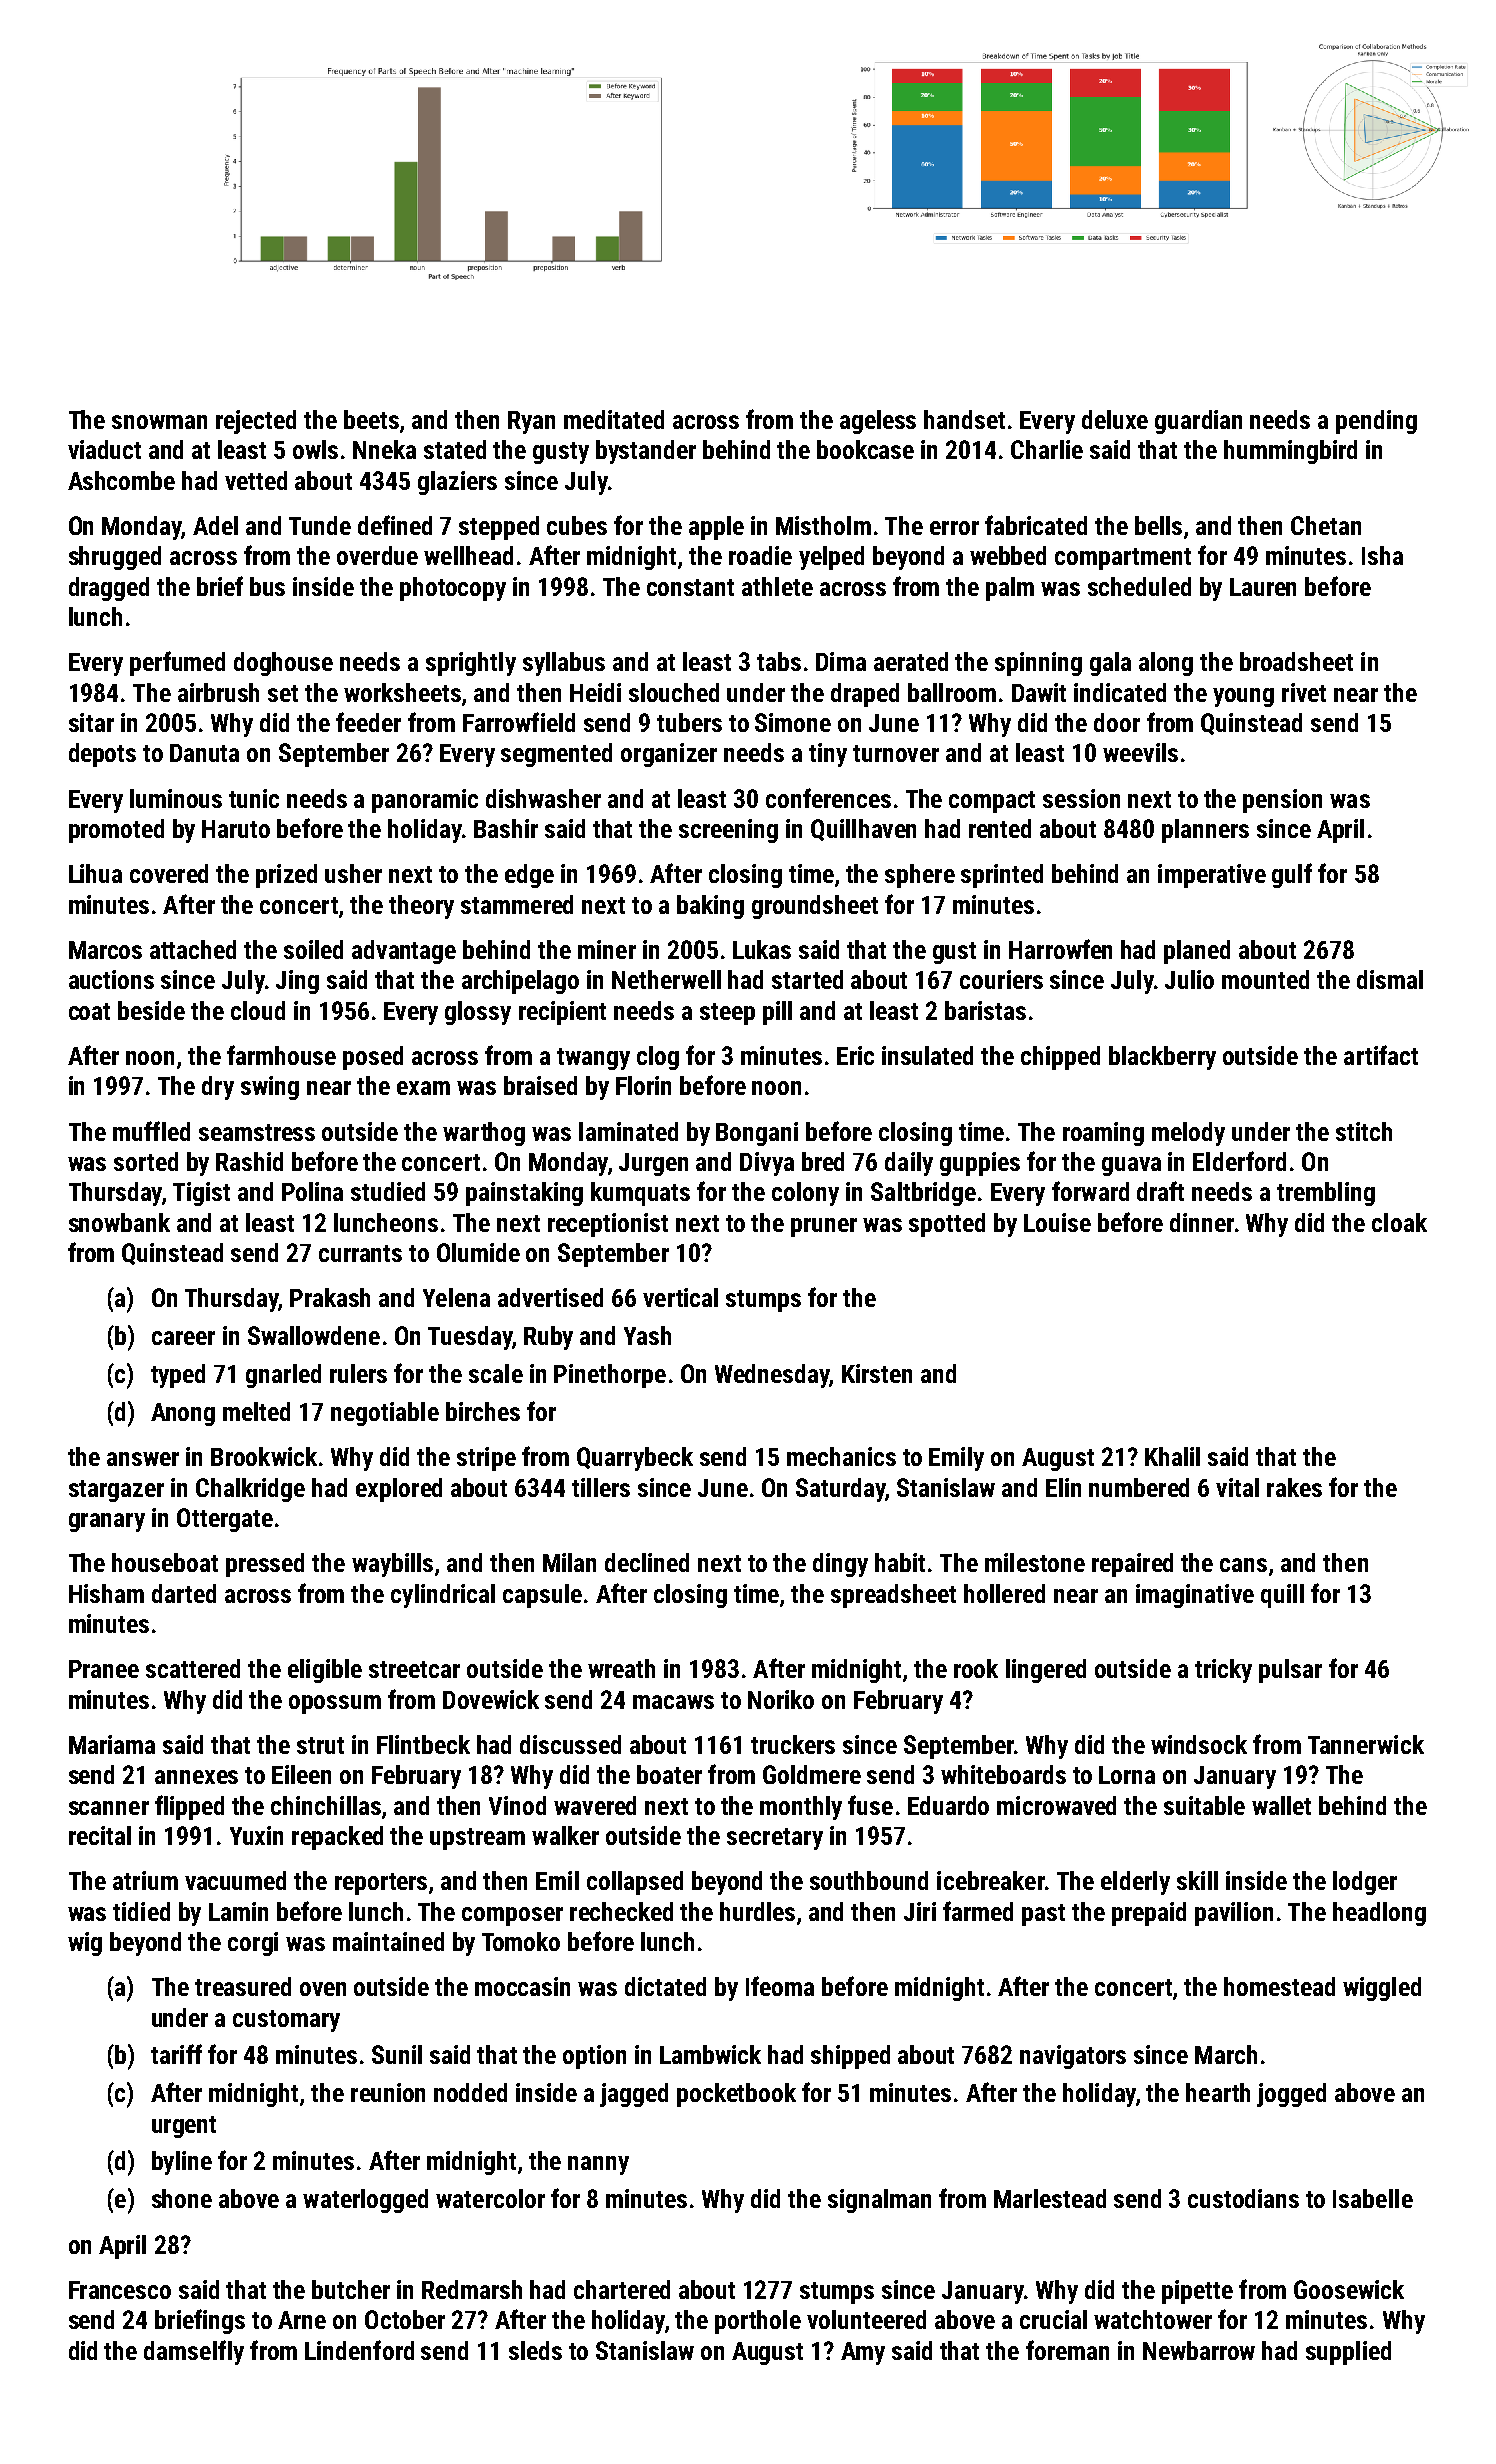 Image resolution: width=1496 pixels, height=2464 pixels. What do you see at coordinates (194, 2352) in the image?
I see `damselfly` at bounding box center [194, 2352].
